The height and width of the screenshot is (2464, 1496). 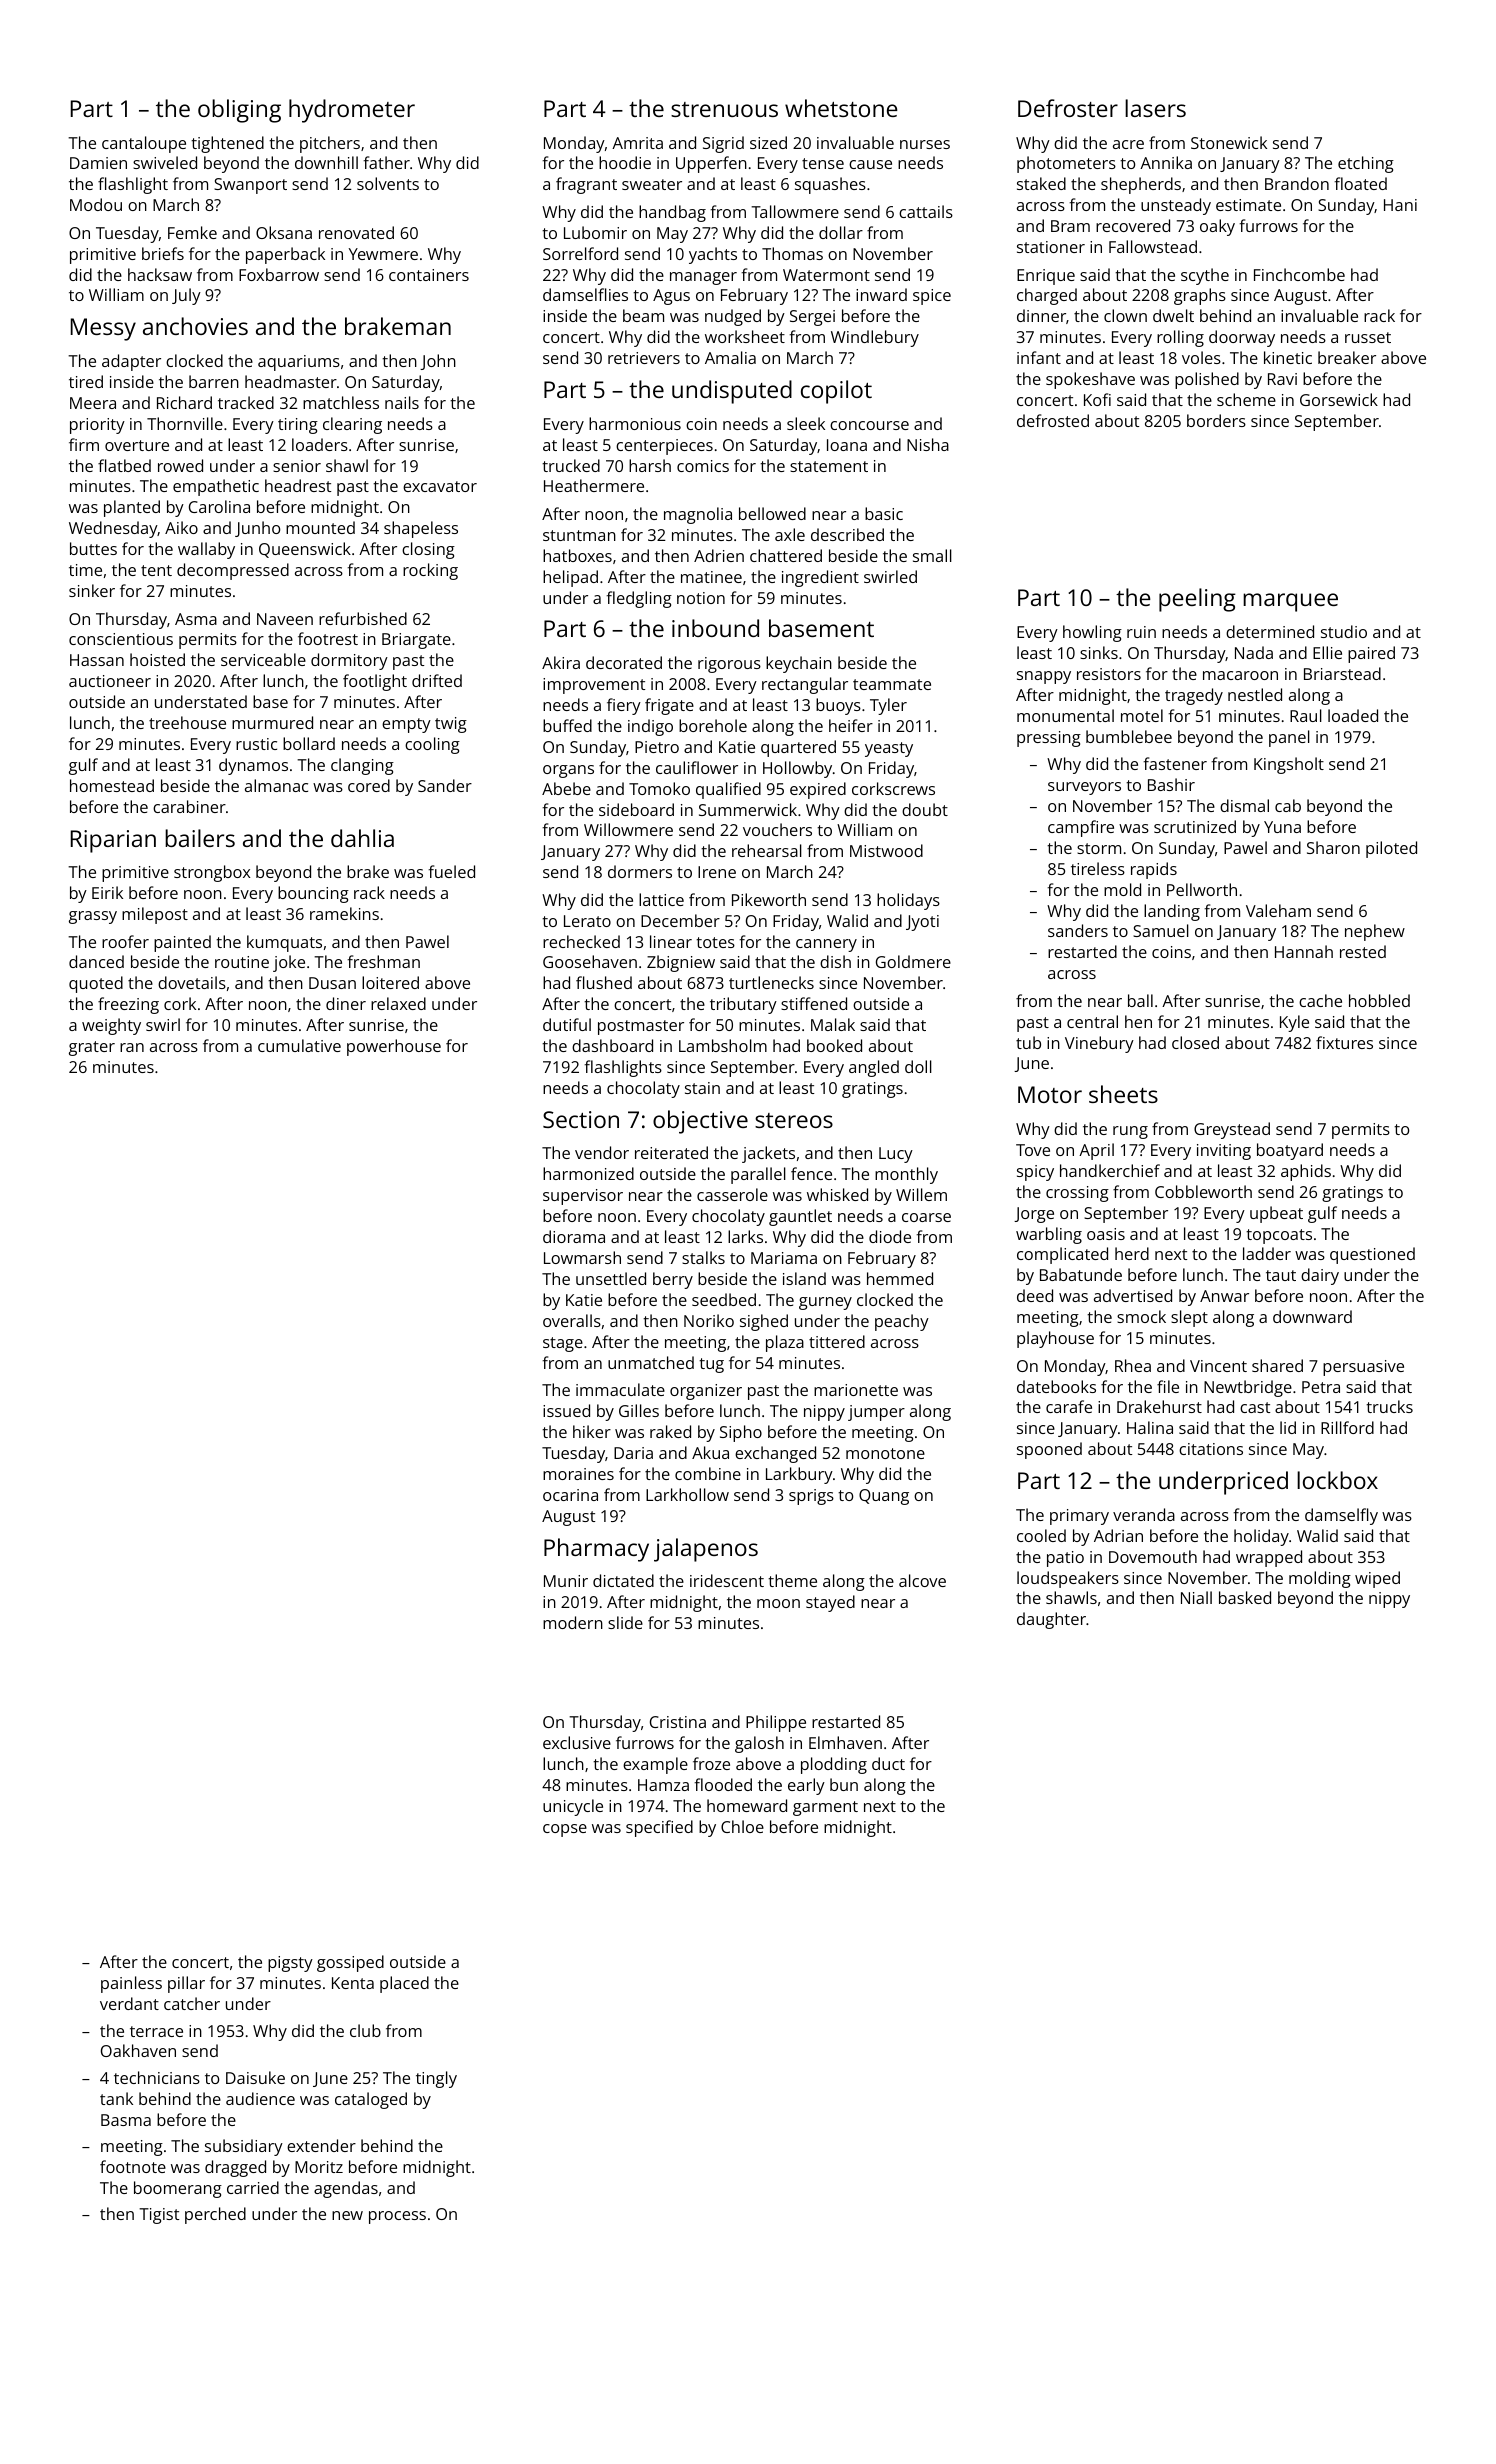 What do you see at coordinates (1366, 164) in the screenshot?
I see `etching` at bounding box center [1366, 164].
